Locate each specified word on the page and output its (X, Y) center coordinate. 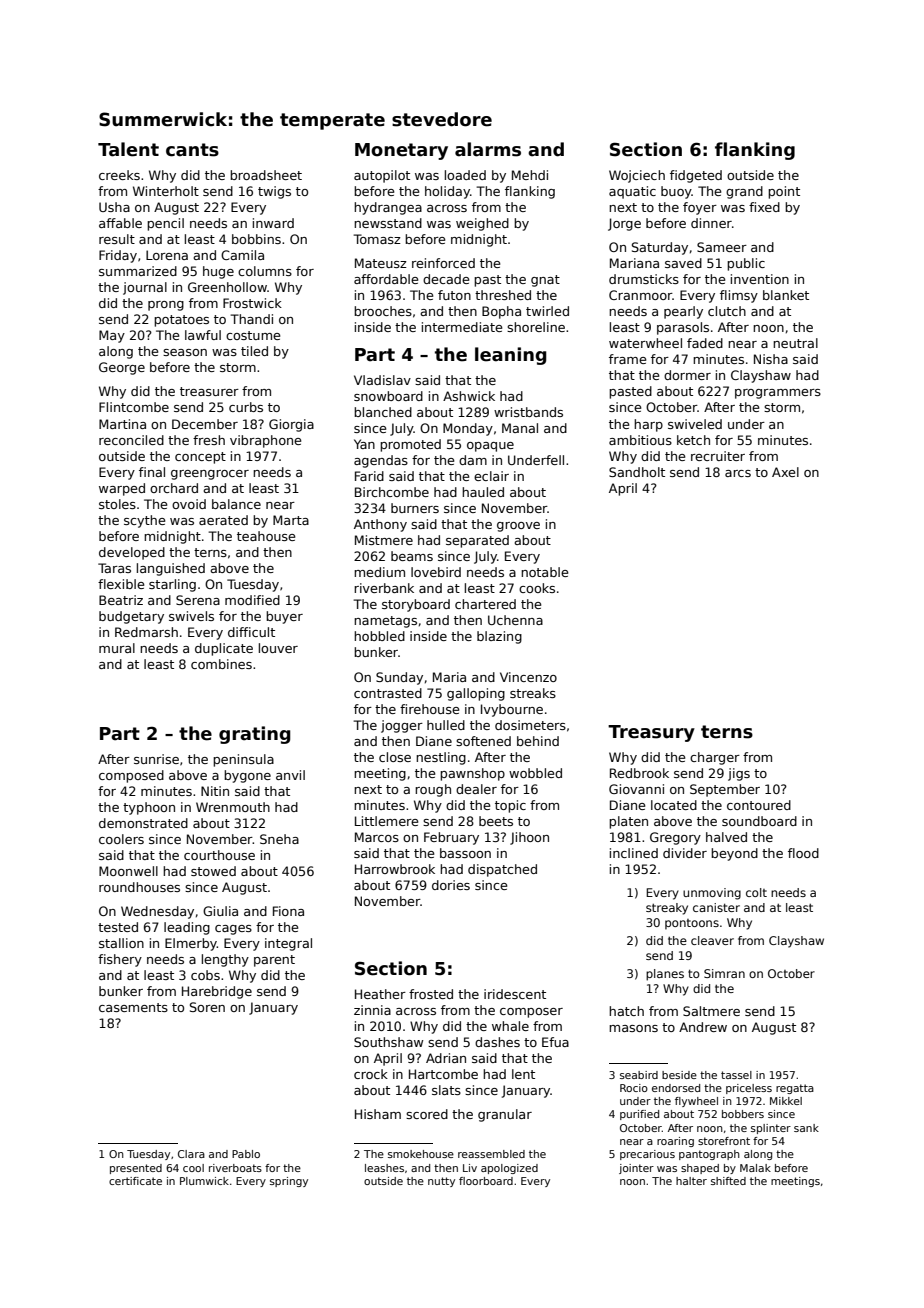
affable (120, 223)
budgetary (131, 617)
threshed (503, 295)
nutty (441, 1182)
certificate (135, 1181)
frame (627, 359)
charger (715, 758)
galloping (476, 694)
